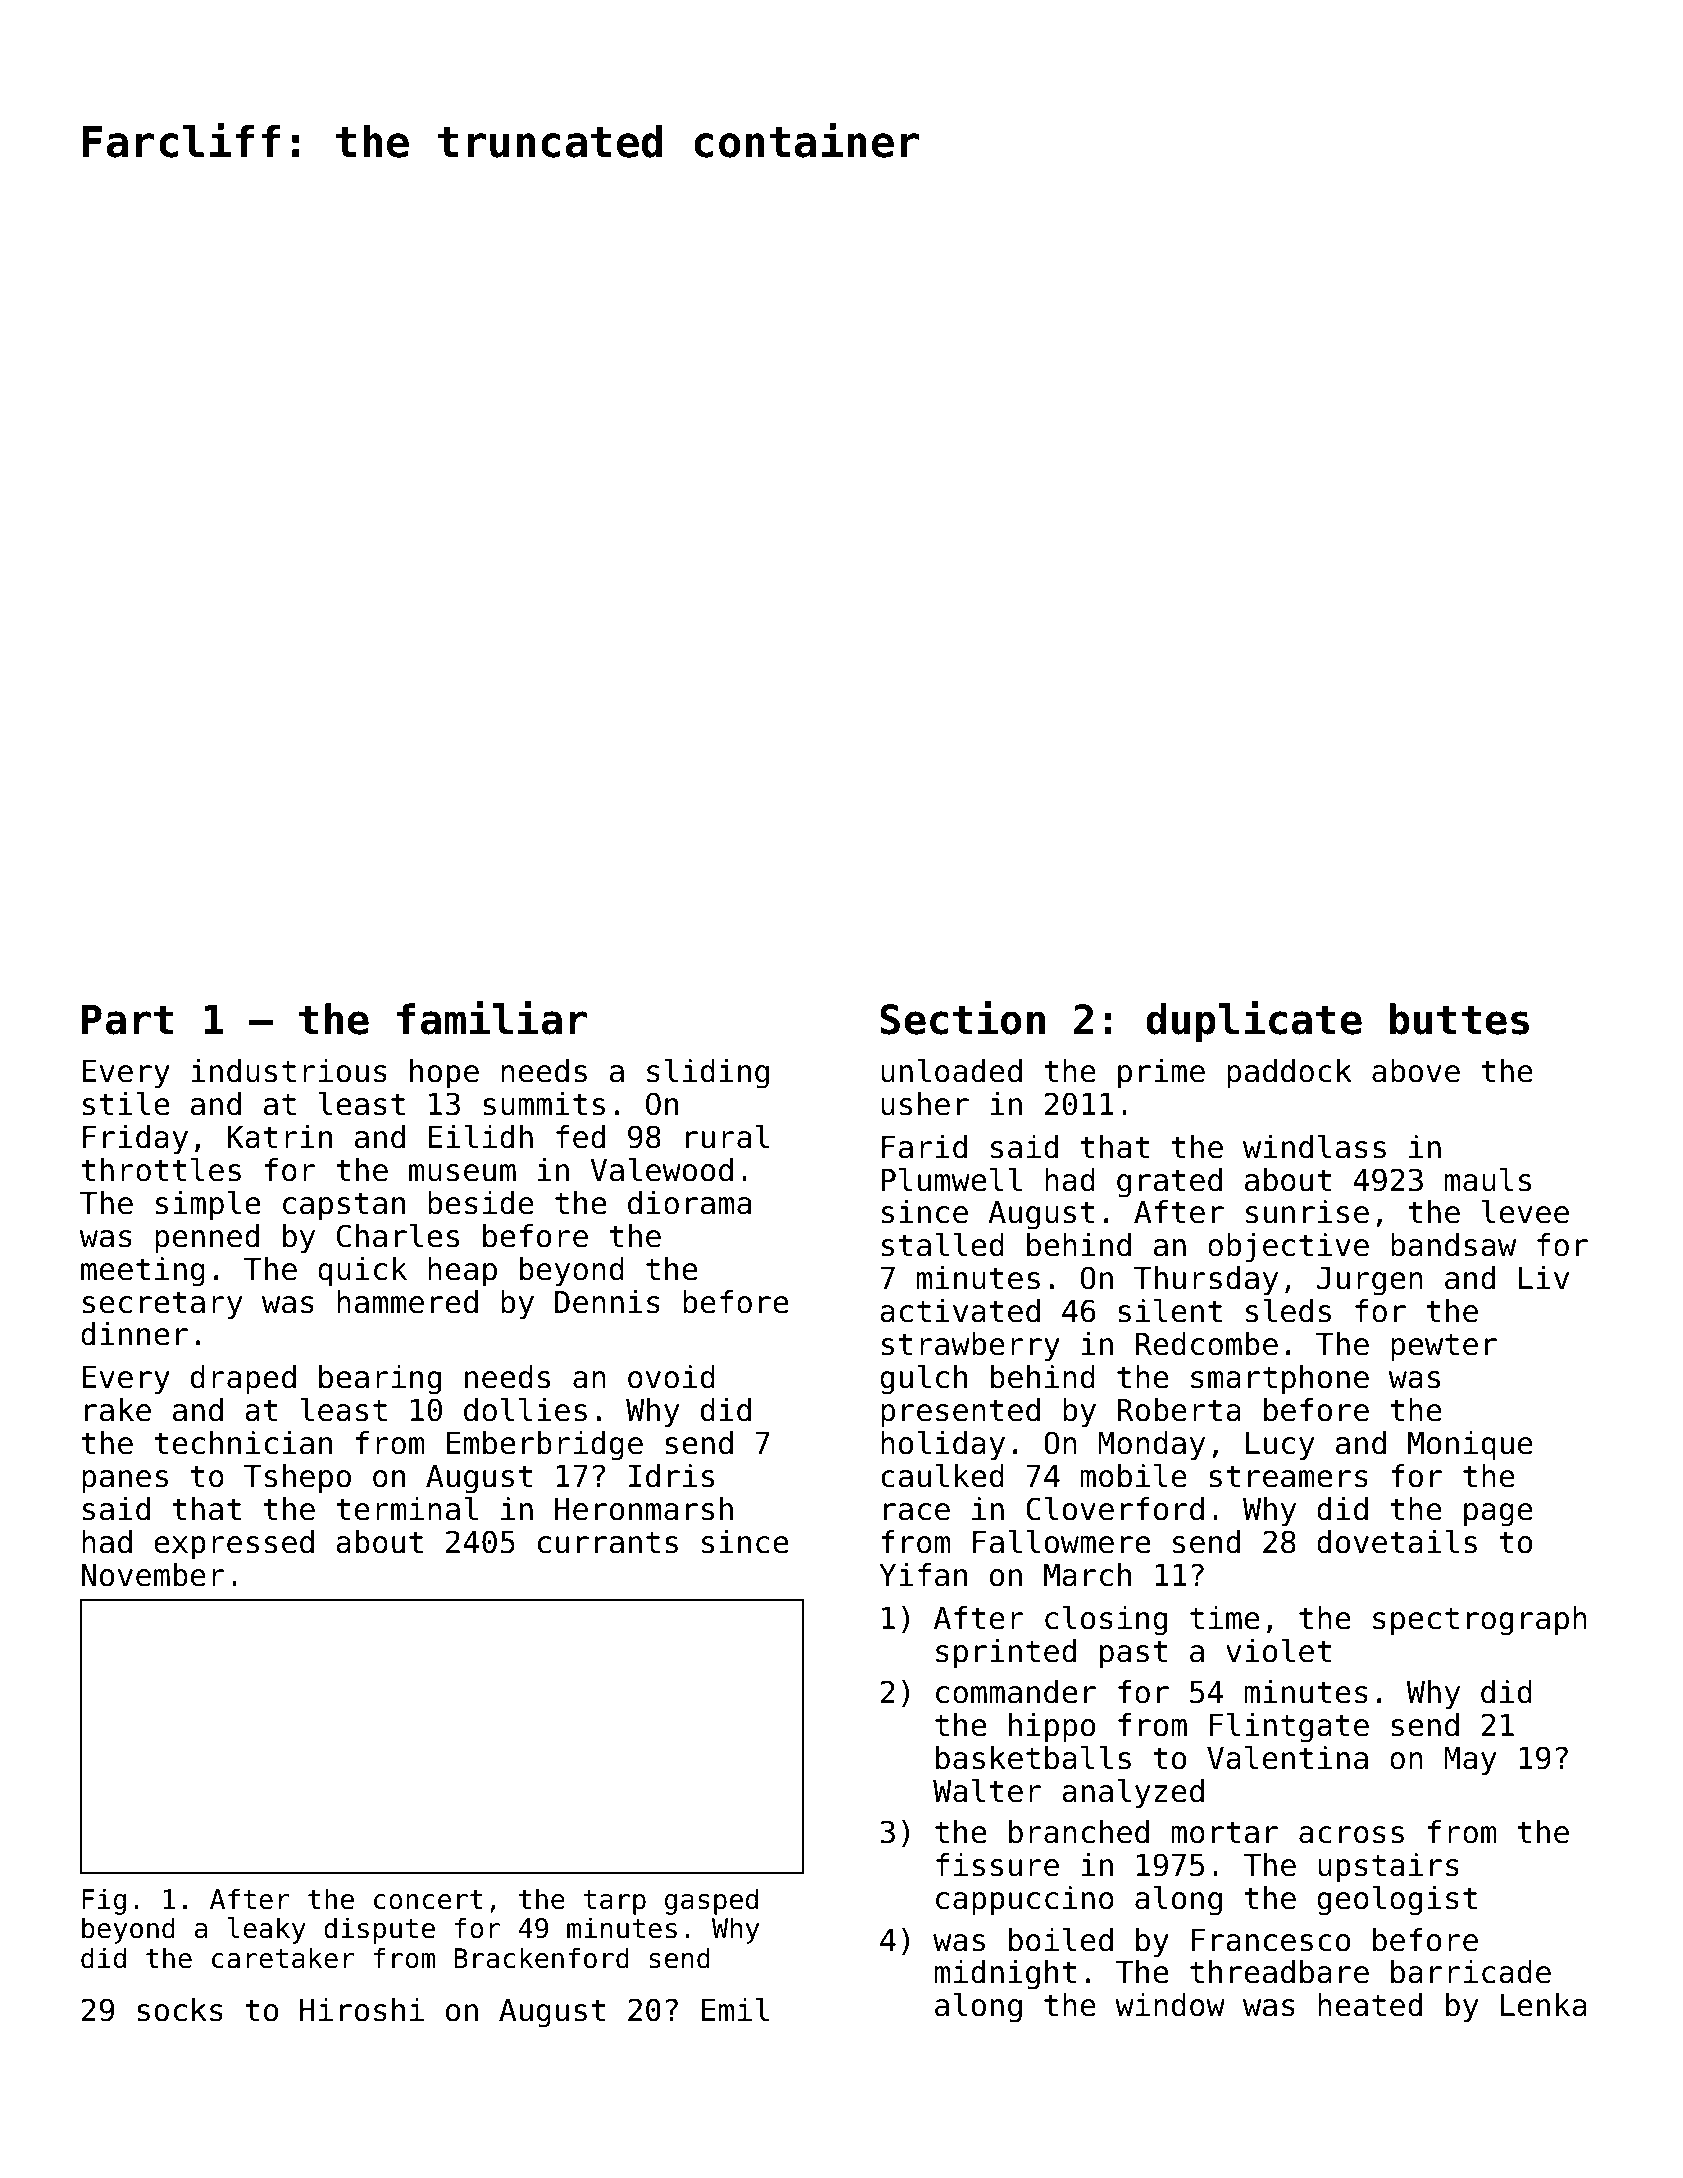 This screenshot has width=1683, height=2178. I want to click on heated, so click(1370, 2005).
